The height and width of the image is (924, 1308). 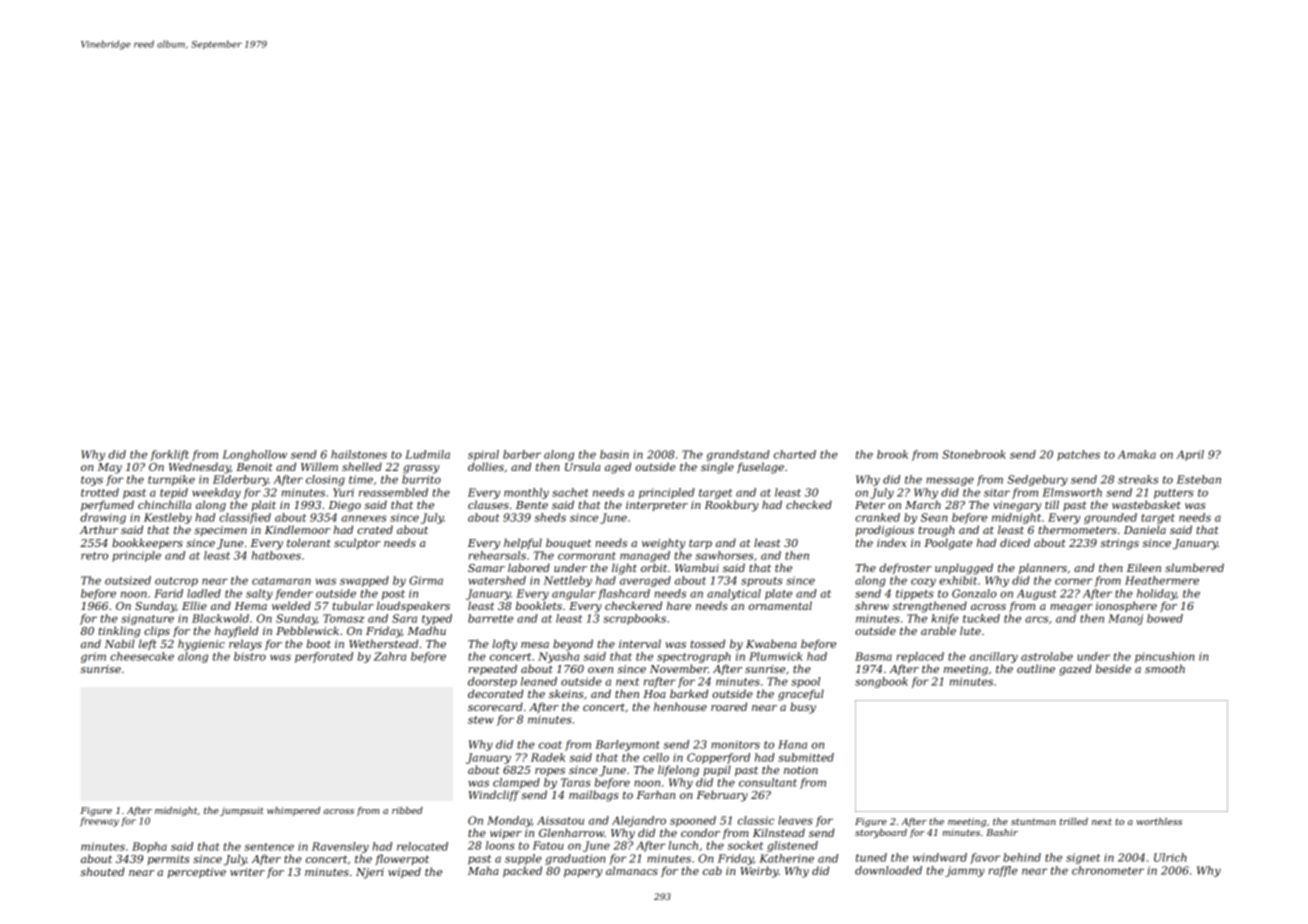 What do you see at coordinates (981, 618) in the image?
I see `tucked` at bounding box center [981, 618].
